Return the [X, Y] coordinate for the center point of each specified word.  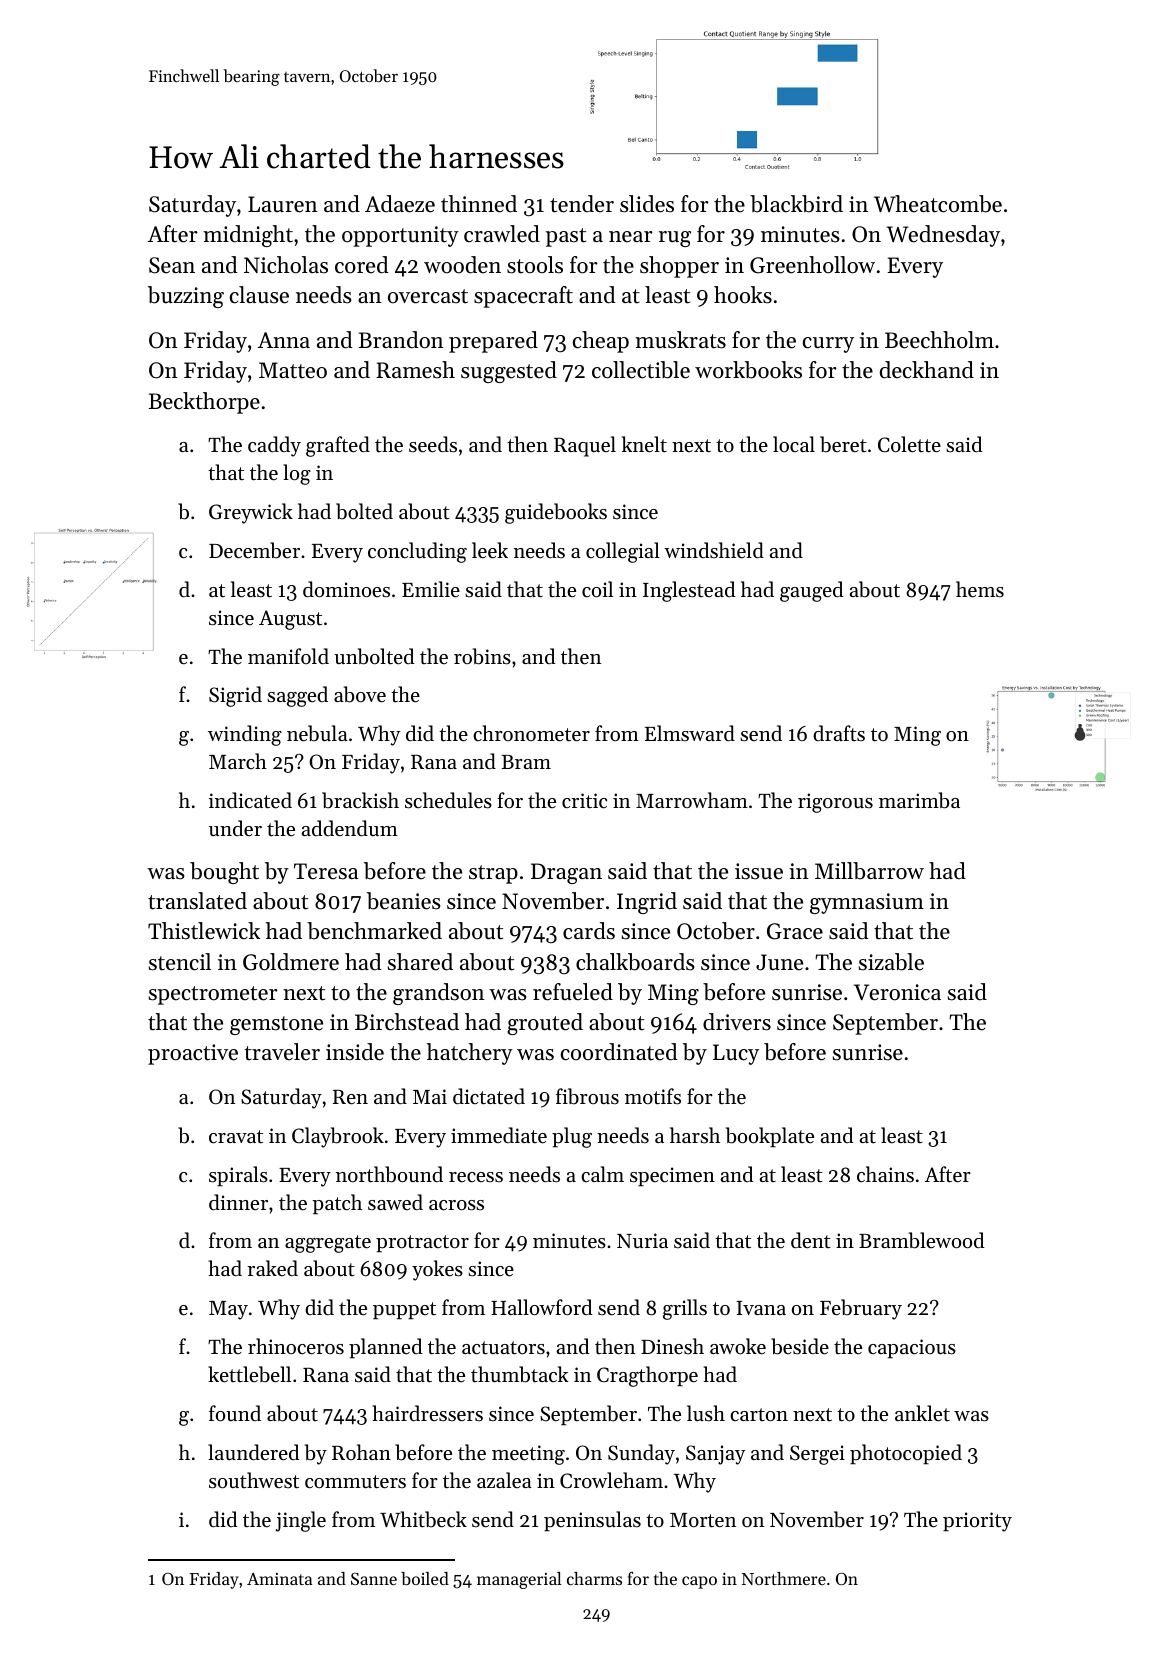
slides [647, 204]
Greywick [251, 513]
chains [885, 1174]
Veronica [897, 992]
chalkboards [635, 962]
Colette [909, 444]
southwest [254, 1480]
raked [272, 1268]
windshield [714, 550]
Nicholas [286, 265]
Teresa [326, 871]
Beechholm [939, 340]
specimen [672, 1177]
